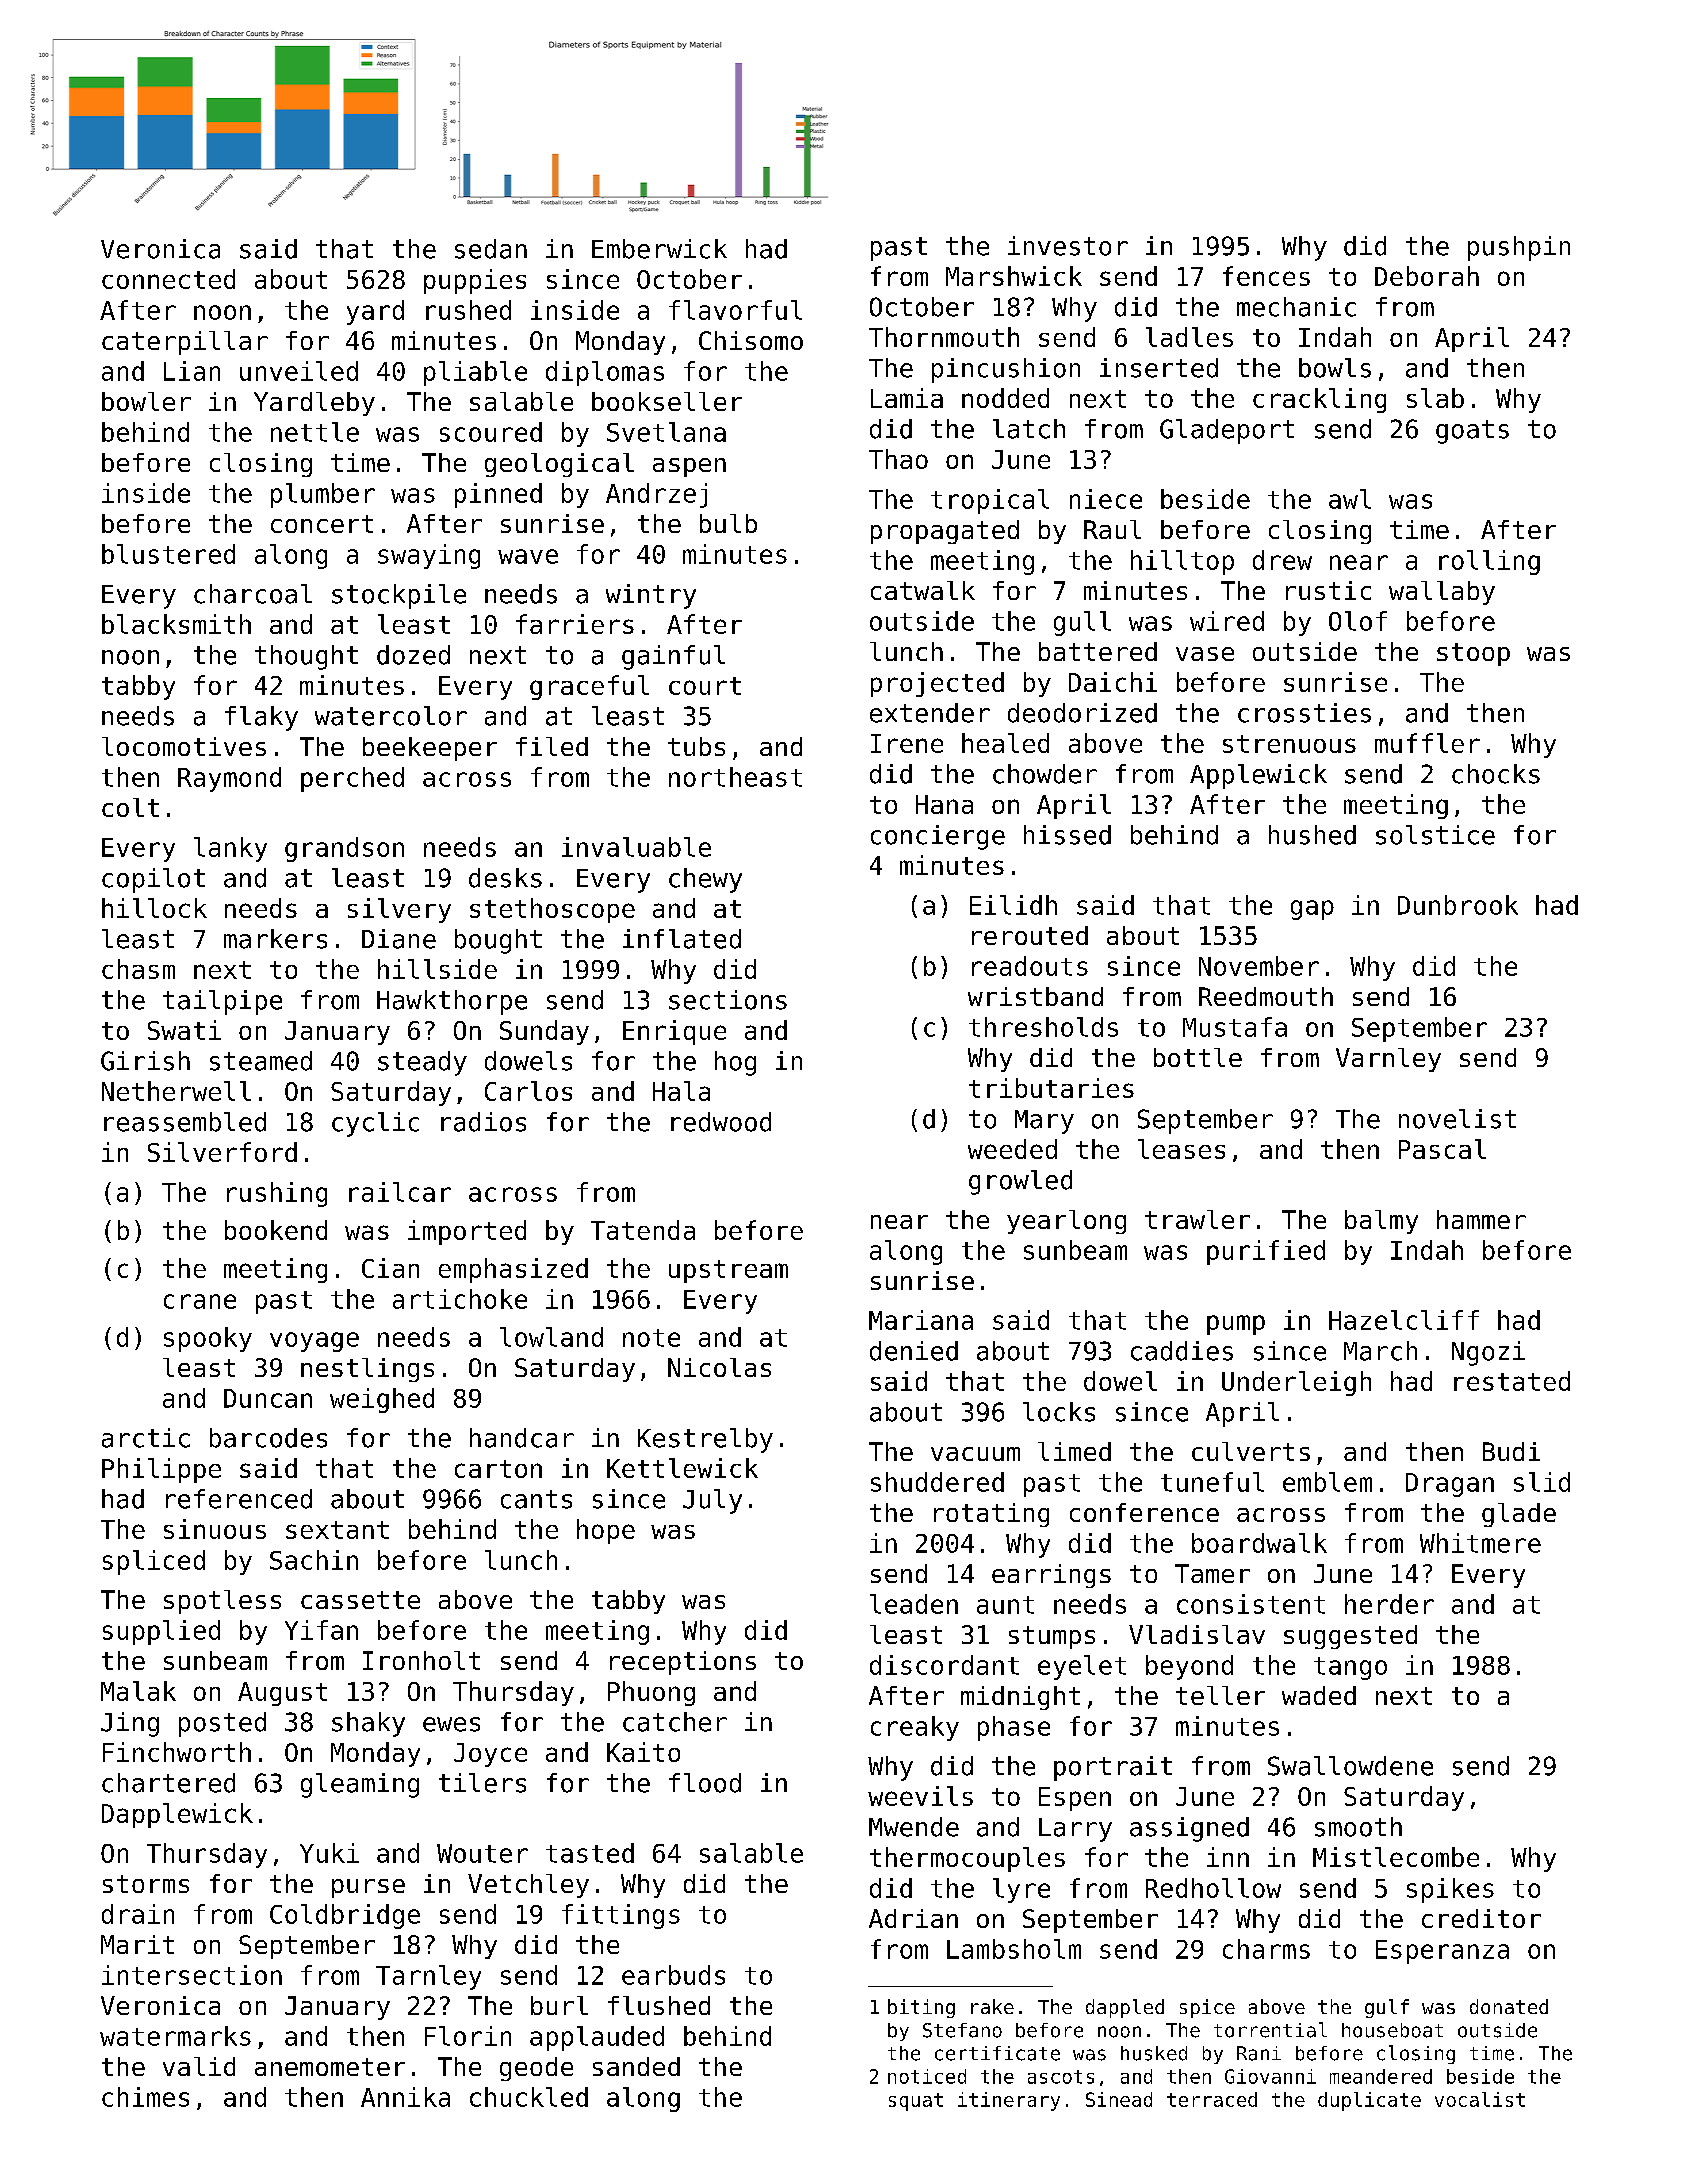 Image resolution: width=1683 pixels, height=2178 pixels. I want to click on Emberwick, so click(659, 249).
